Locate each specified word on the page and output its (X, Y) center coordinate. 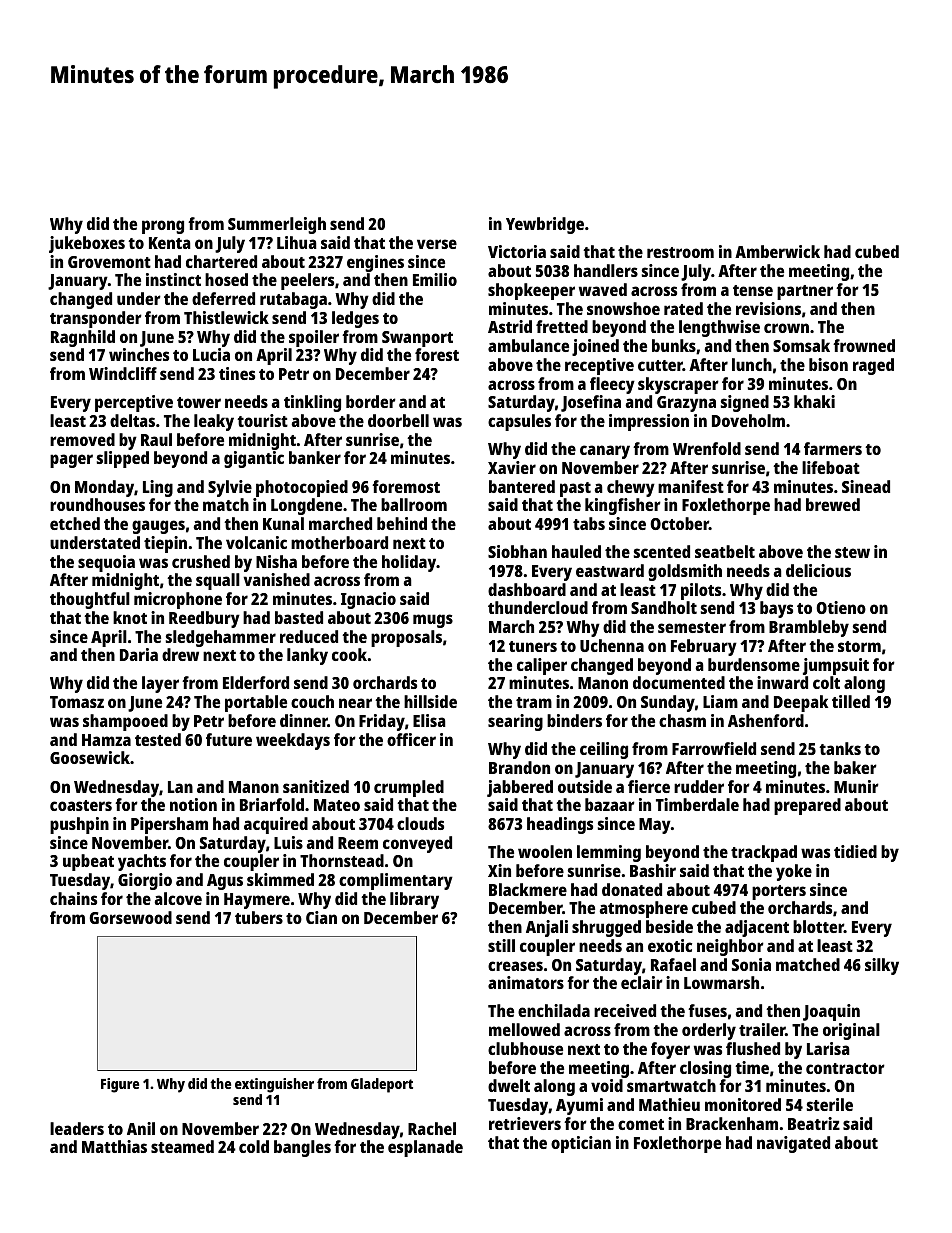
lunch (752, 364)
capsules (519, 422)
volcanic (256, 542)
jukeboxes (87, 244)
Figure (120, 1085)
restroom (680, 252)
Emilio (435, 279)
